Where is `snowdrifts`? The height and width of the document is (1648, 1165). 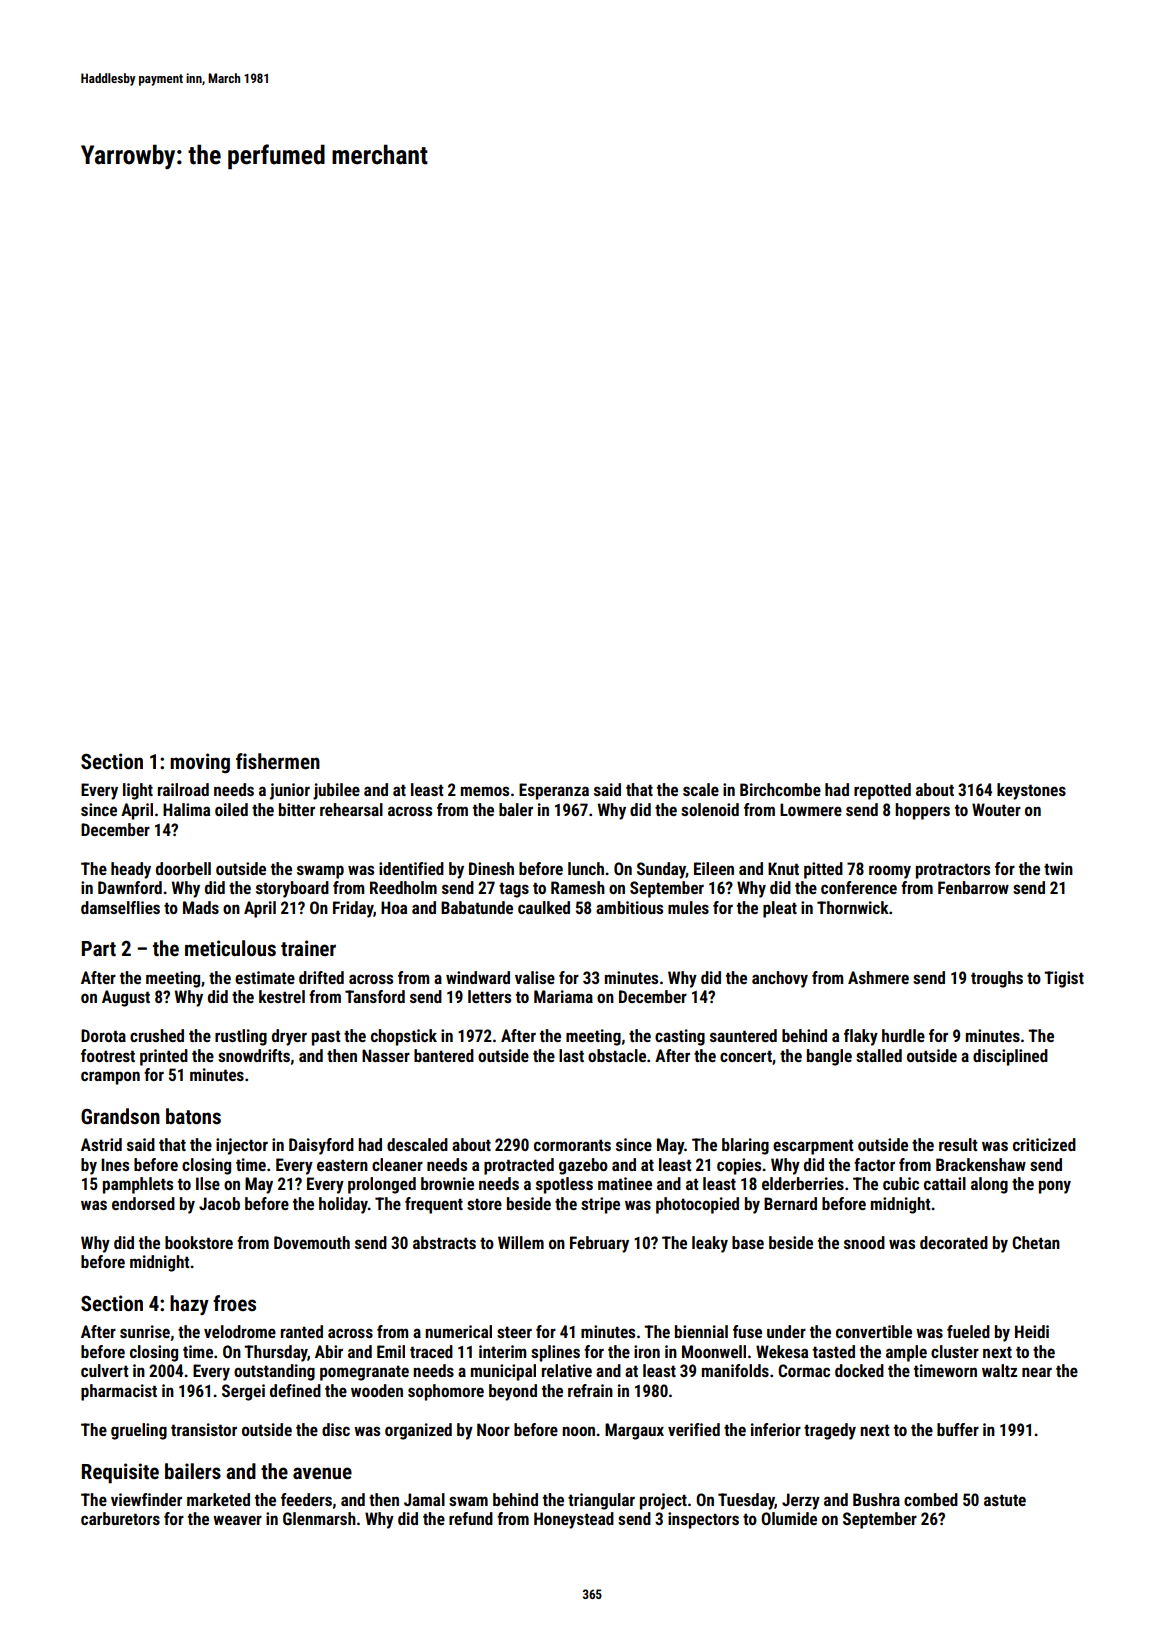
snowdrifts is located at coordinates (254, 1055).
